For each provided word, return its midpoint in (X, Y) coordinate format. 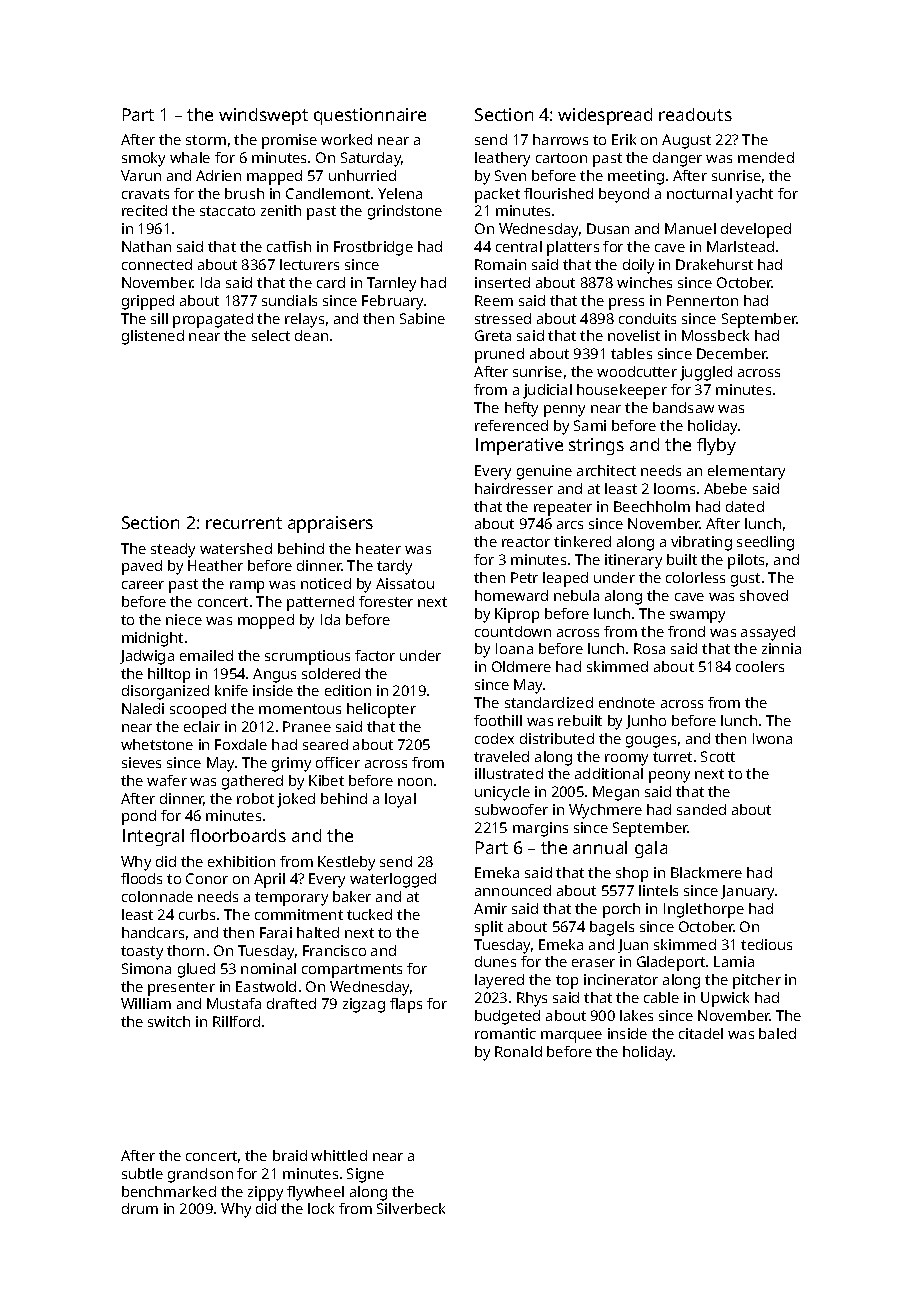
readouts (695, 114)
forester (386, 601)
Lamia (734, 961)
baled (777, 1033)
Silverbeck (411, 1208)
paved (142, 567)
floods (141, 878)
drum (140, 1208)
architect (606, 470)
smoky (143, 159)
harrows (560, 139)
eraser (593, 963)
